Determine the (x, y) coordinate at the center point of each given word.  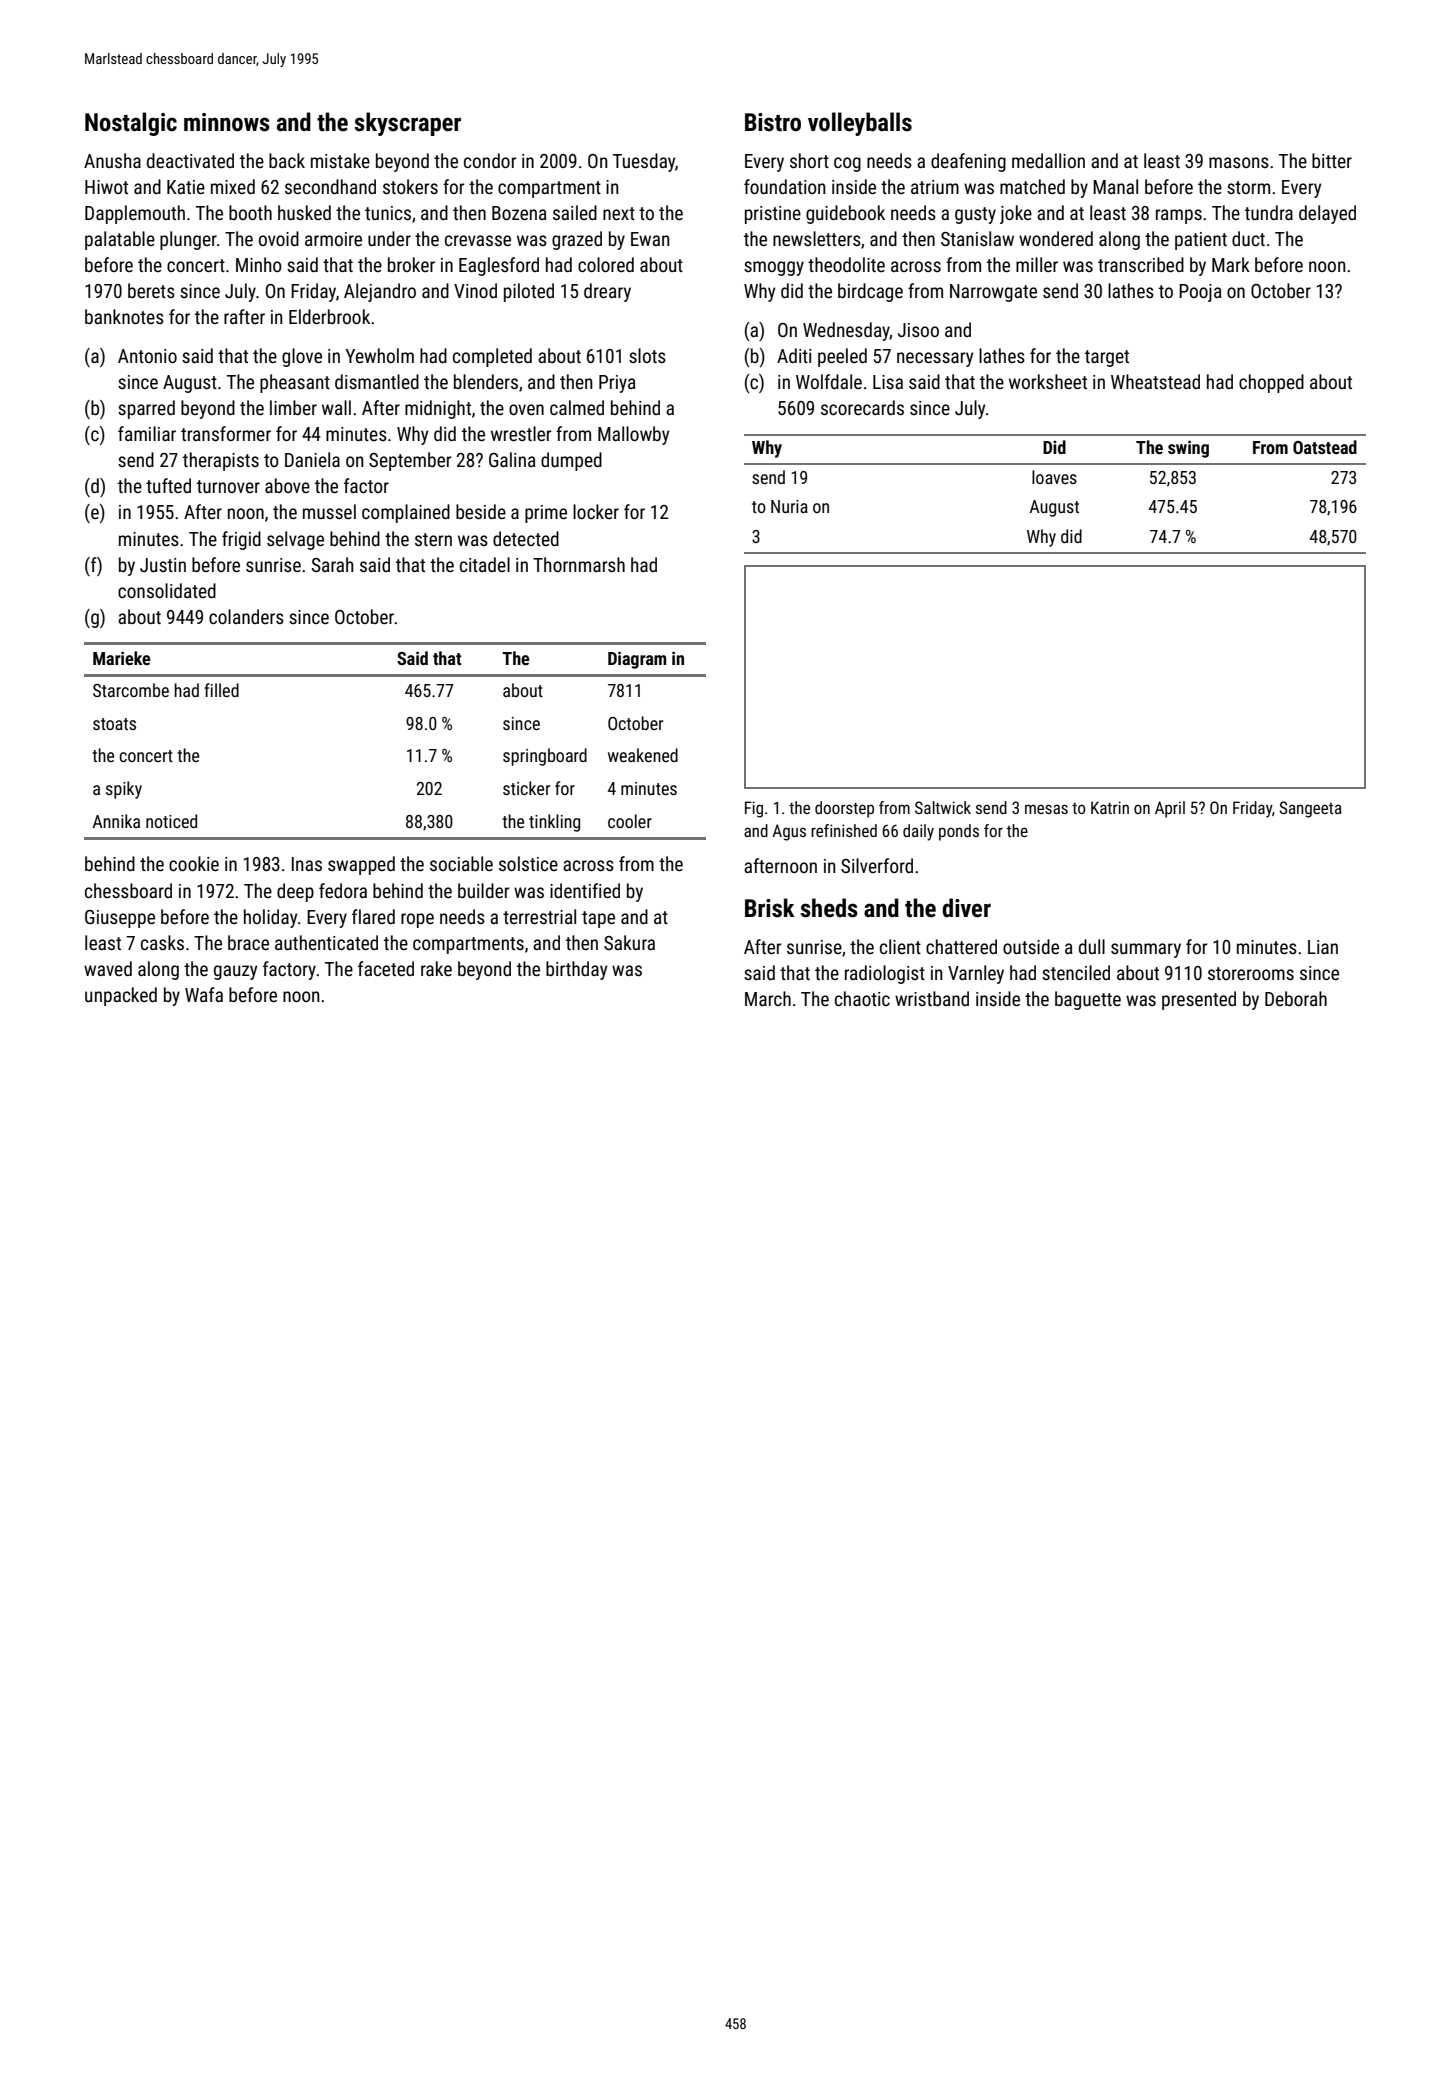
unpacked (121, 996)
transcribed (1141, 264)
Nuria (789, 506)
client (900, 946)
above (287, 485)
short (809, 160)
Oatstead (1325, 447)
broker (411, 264)
